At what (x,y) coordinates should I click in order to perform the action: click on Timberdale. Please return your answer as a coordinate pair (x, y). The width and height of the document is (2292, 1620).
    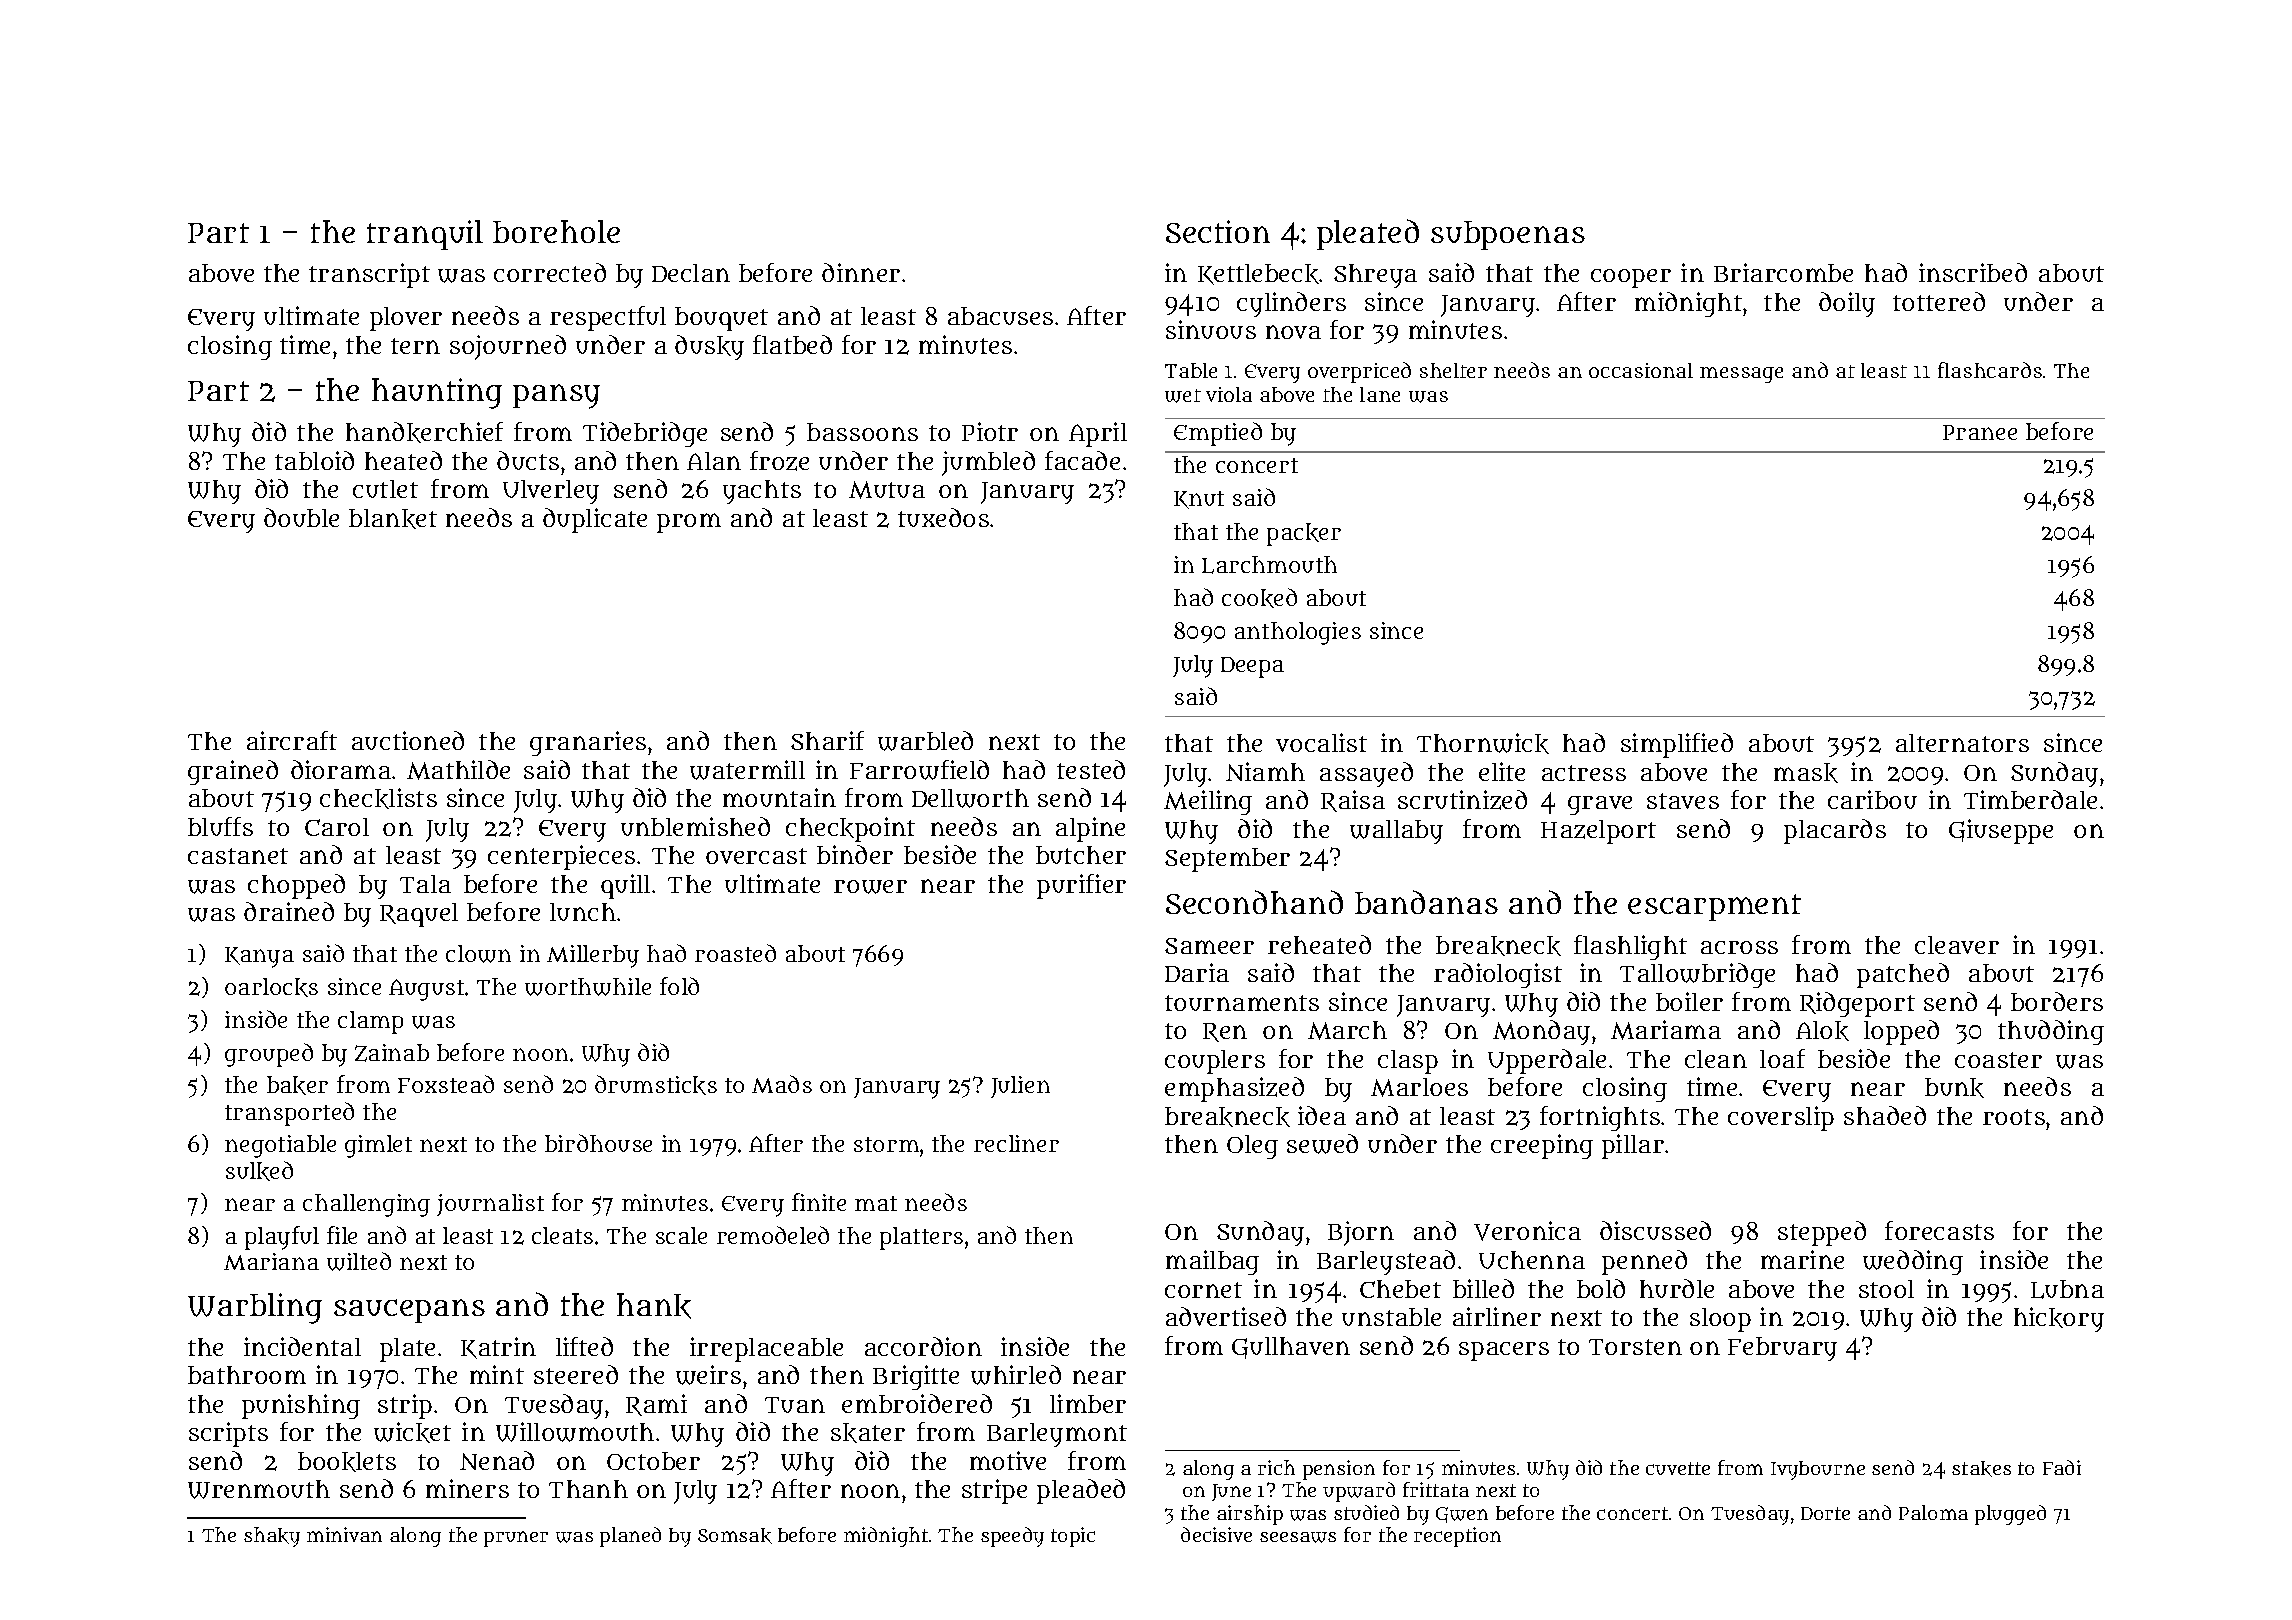
    Looking at the image, I should click on (2030, 799).
